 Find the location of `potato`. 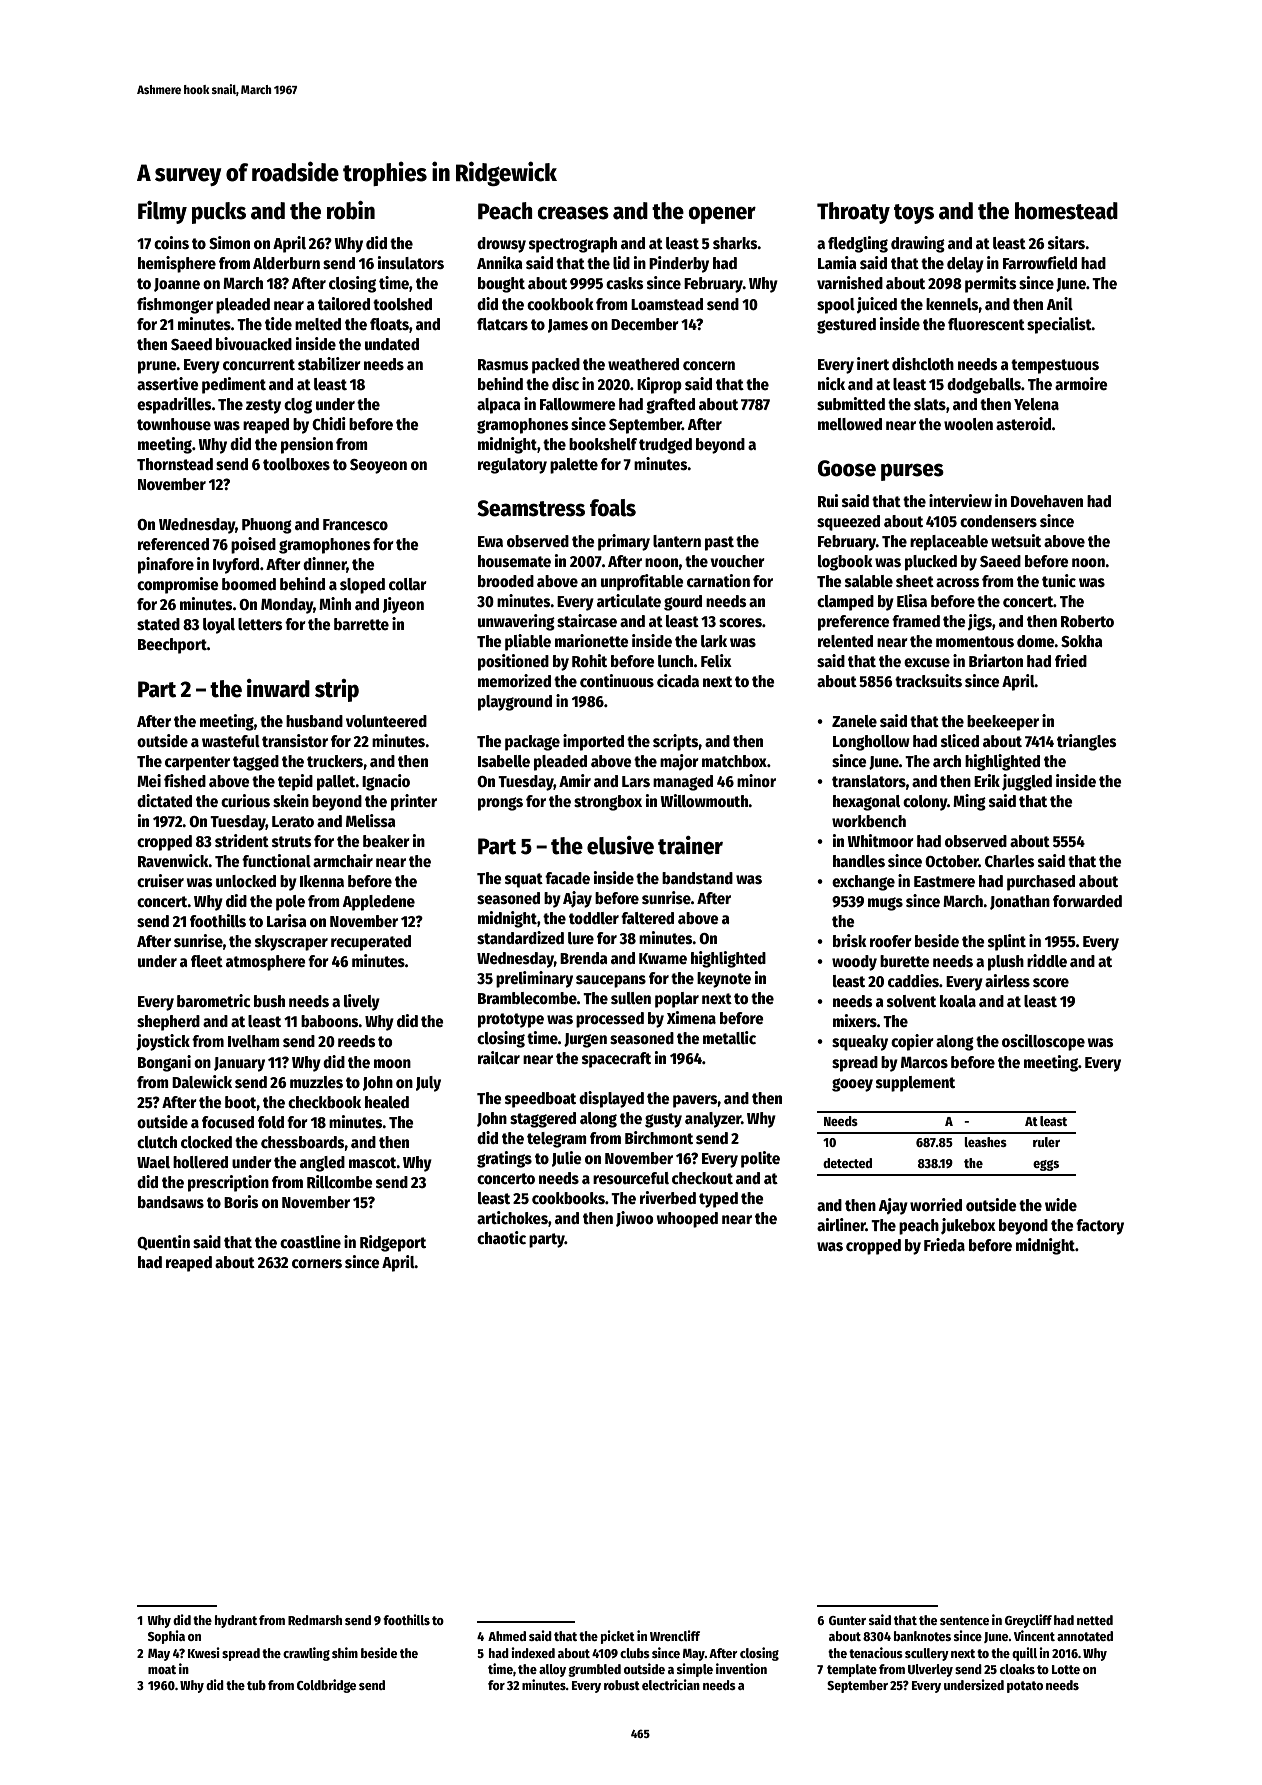

potato is located at coordinates (1025, 1687).
